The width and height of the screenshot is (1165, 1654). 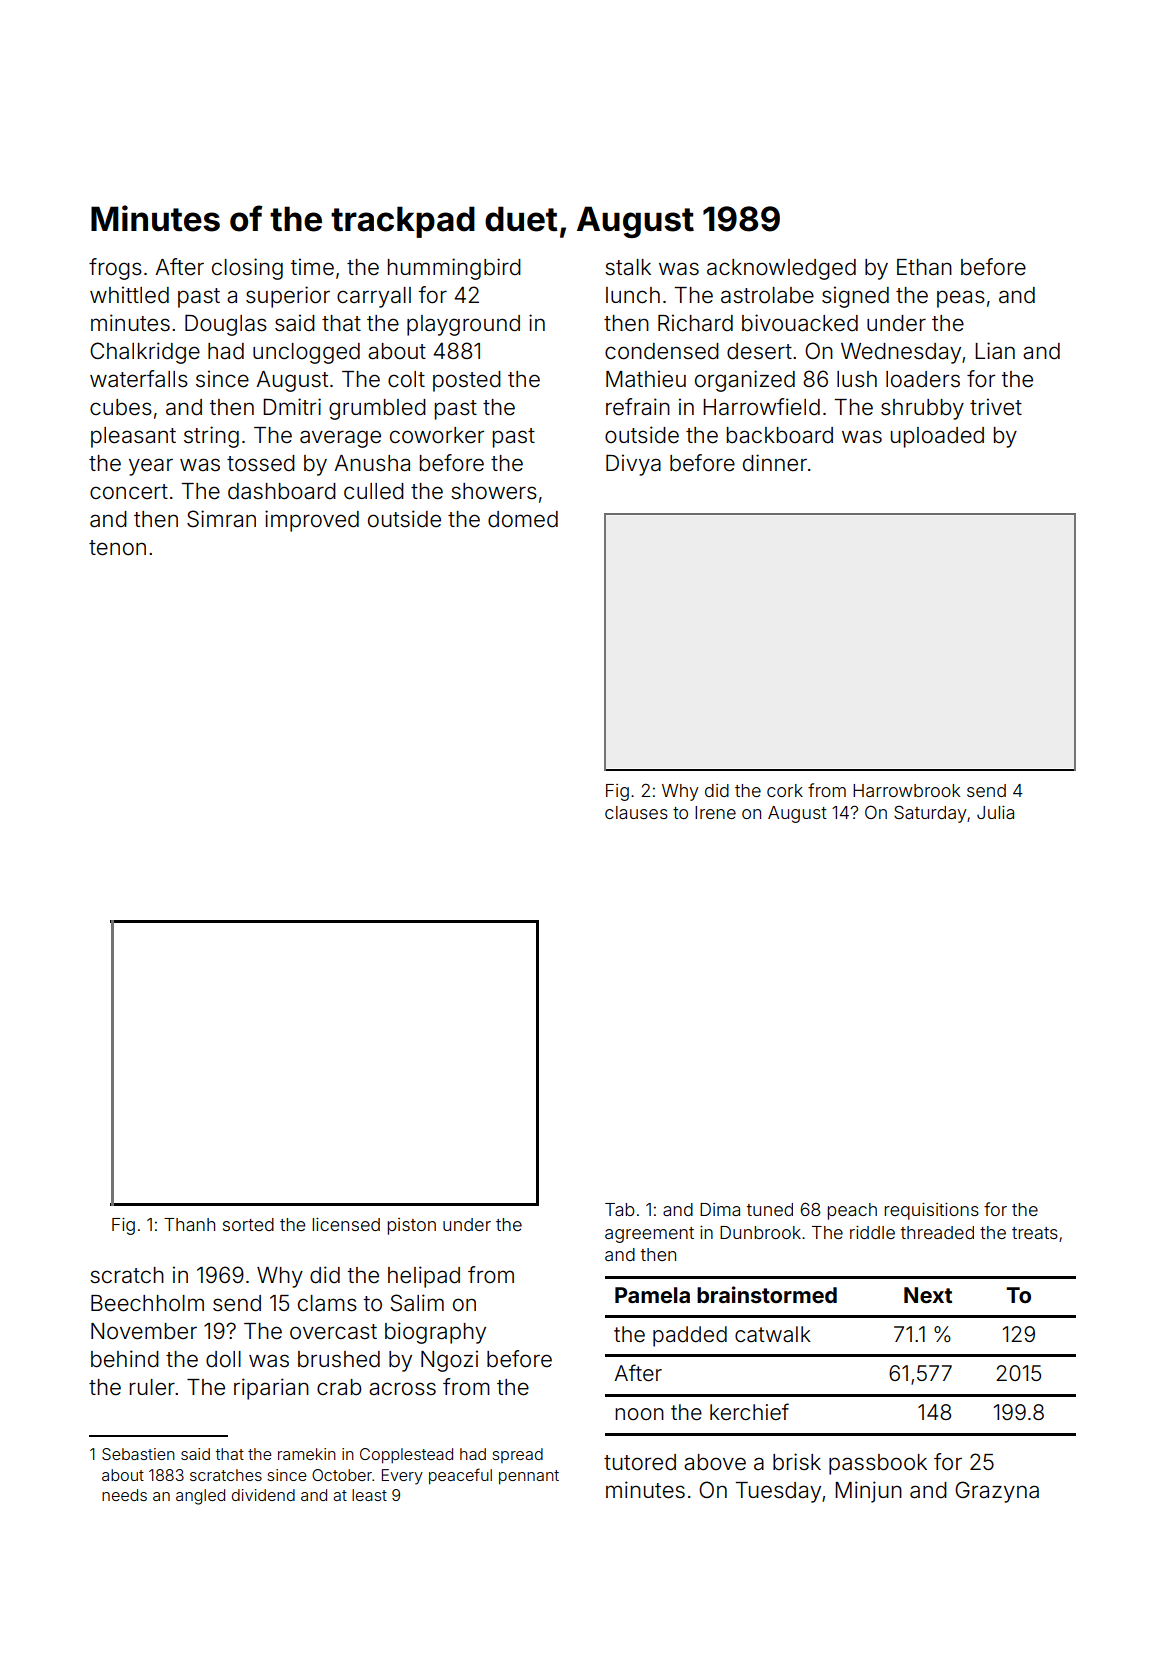 What do you see at coordinates (872, 1232) in the screenshot?
I see `riddle` at bounding box center [872, 1232].
